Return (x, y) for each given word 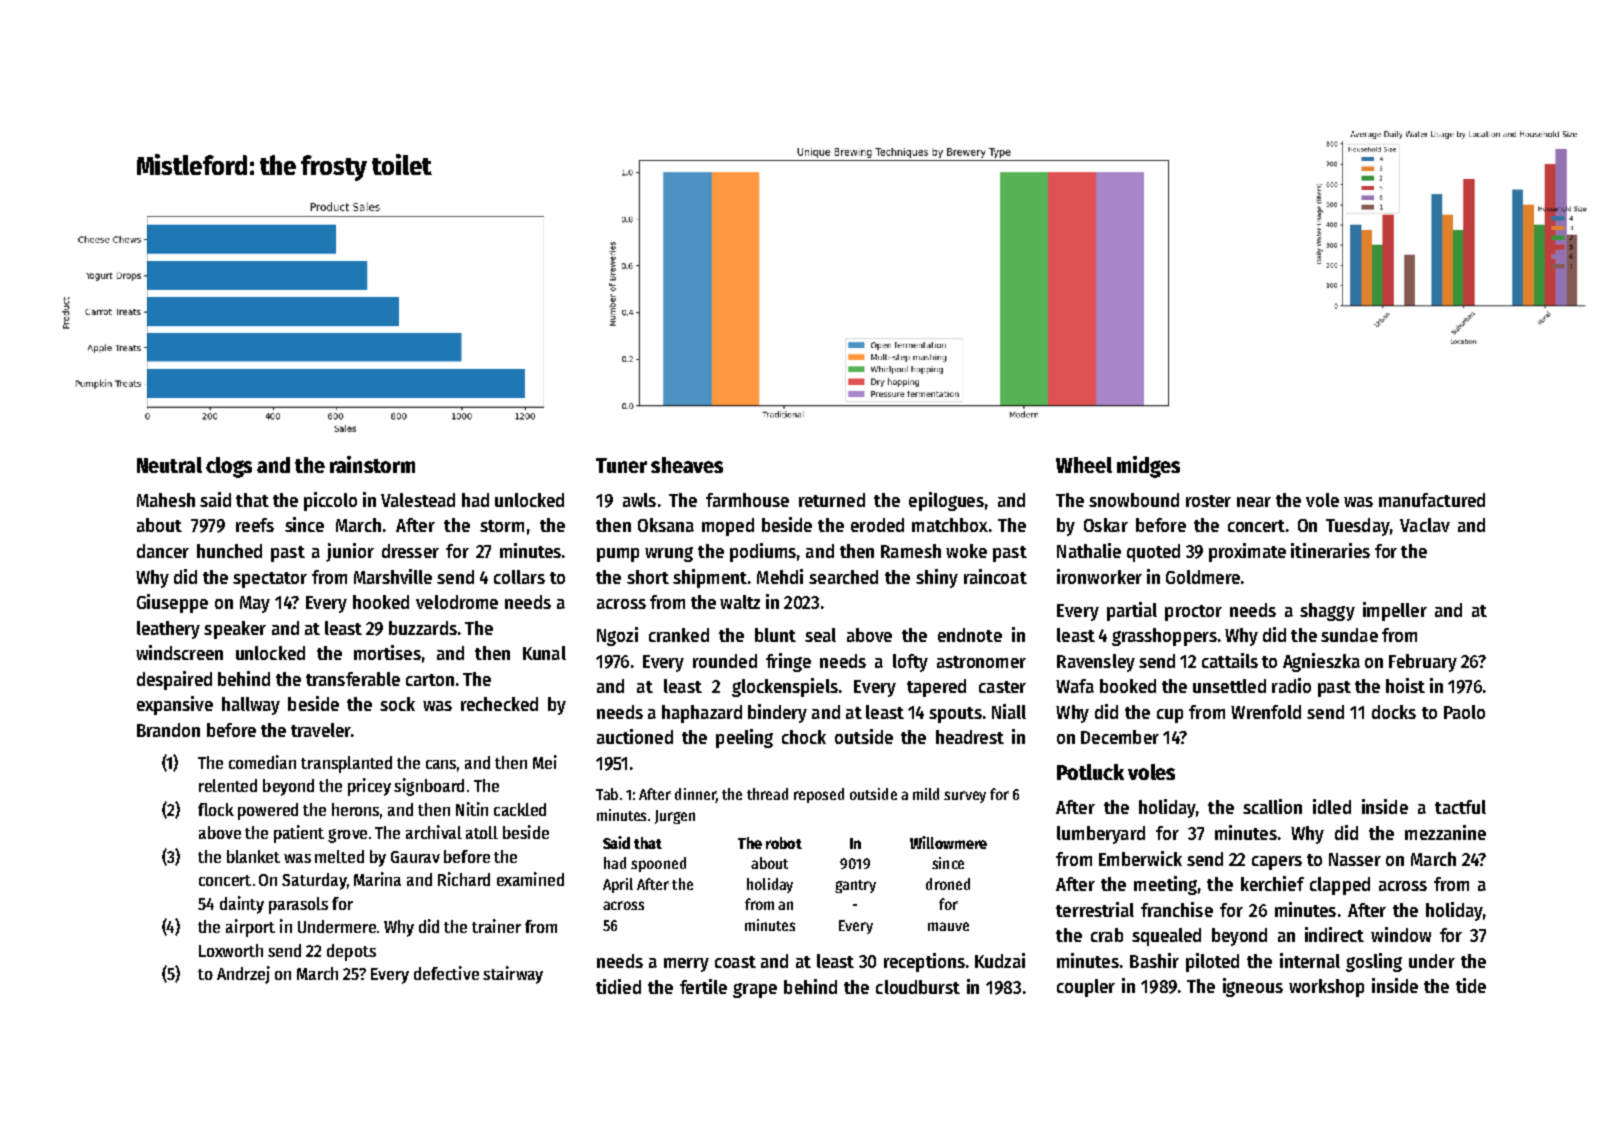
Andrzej (243, 975)
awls (639, 500)
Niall (1009, 711)
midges (1148, 467)
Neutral (169, 465)
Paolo (1464, 712)
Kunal (544, 653)
